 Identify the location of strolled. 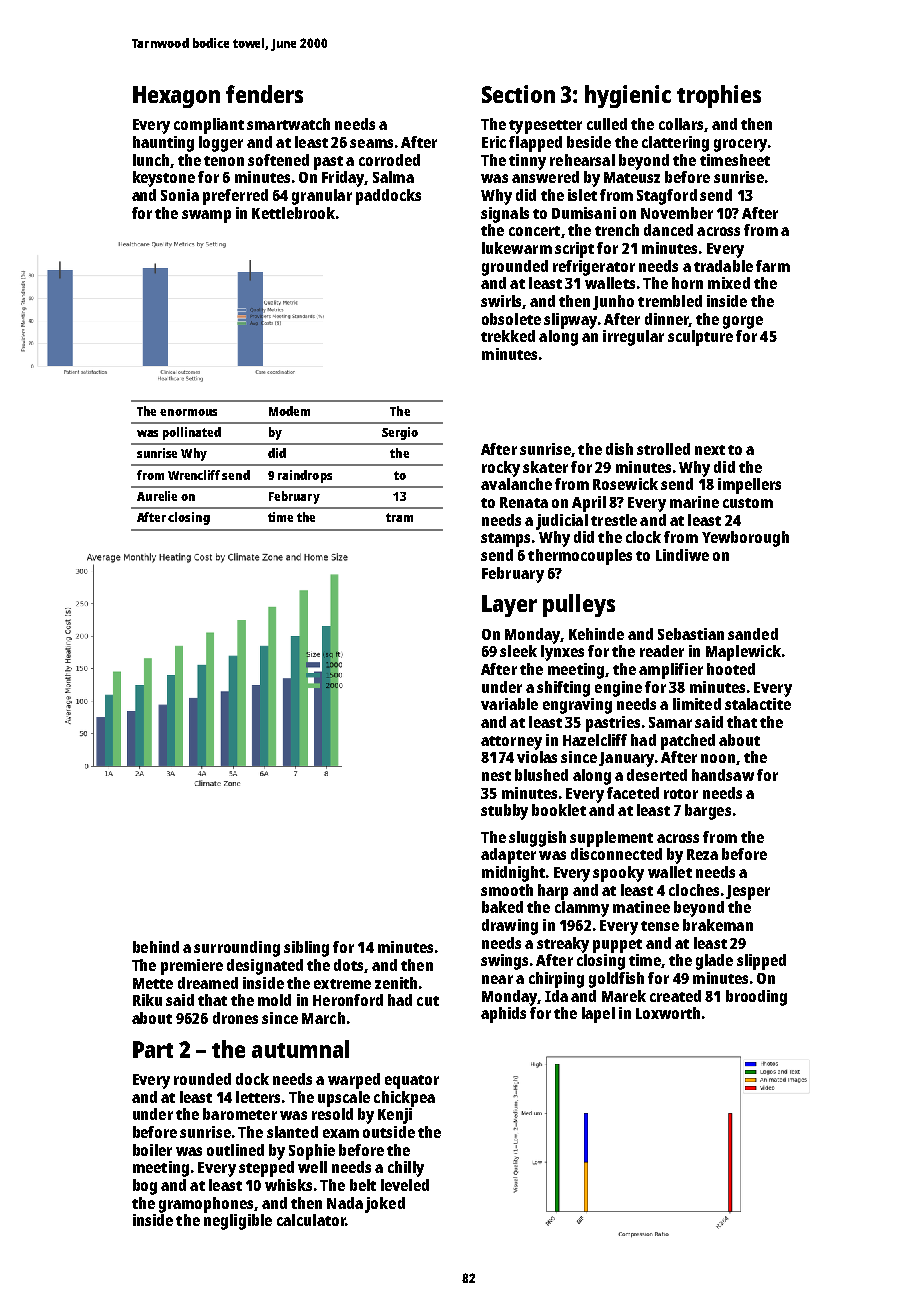
(663, 449).
